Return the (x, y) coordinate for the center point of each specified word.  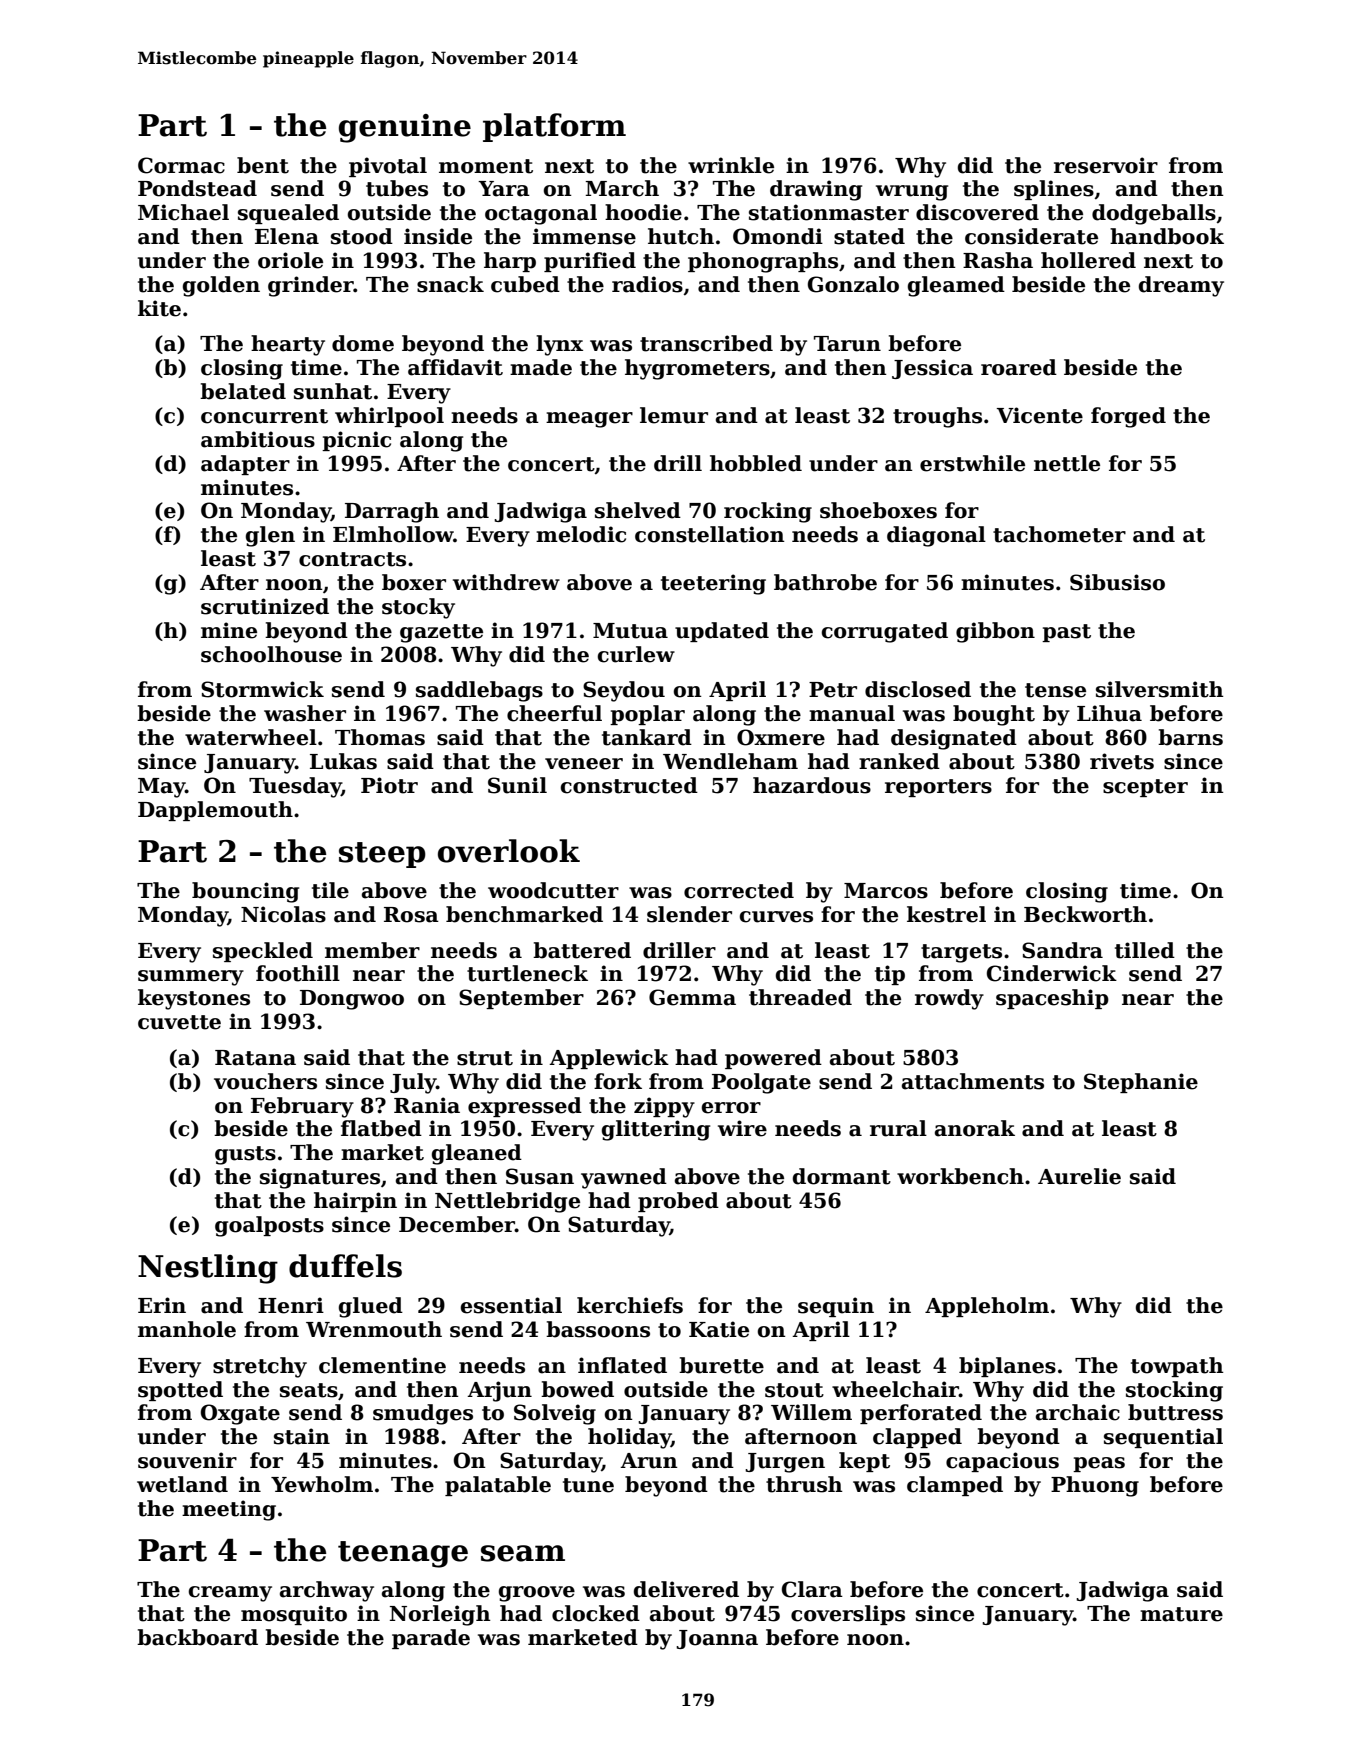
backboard (197, 1637)
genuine (405, 128)
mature (1181, 1614)
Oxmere (781, 737)
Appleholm (987, 1307)
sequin (836, 1307)
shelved (638, 510)
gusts (245, 1155)
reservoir (1106, 165)
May (161, 788)
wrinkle (731, 165)
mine (229, 630)
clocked (596, 1613)
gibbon (995, 632)
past (1066, 633)
